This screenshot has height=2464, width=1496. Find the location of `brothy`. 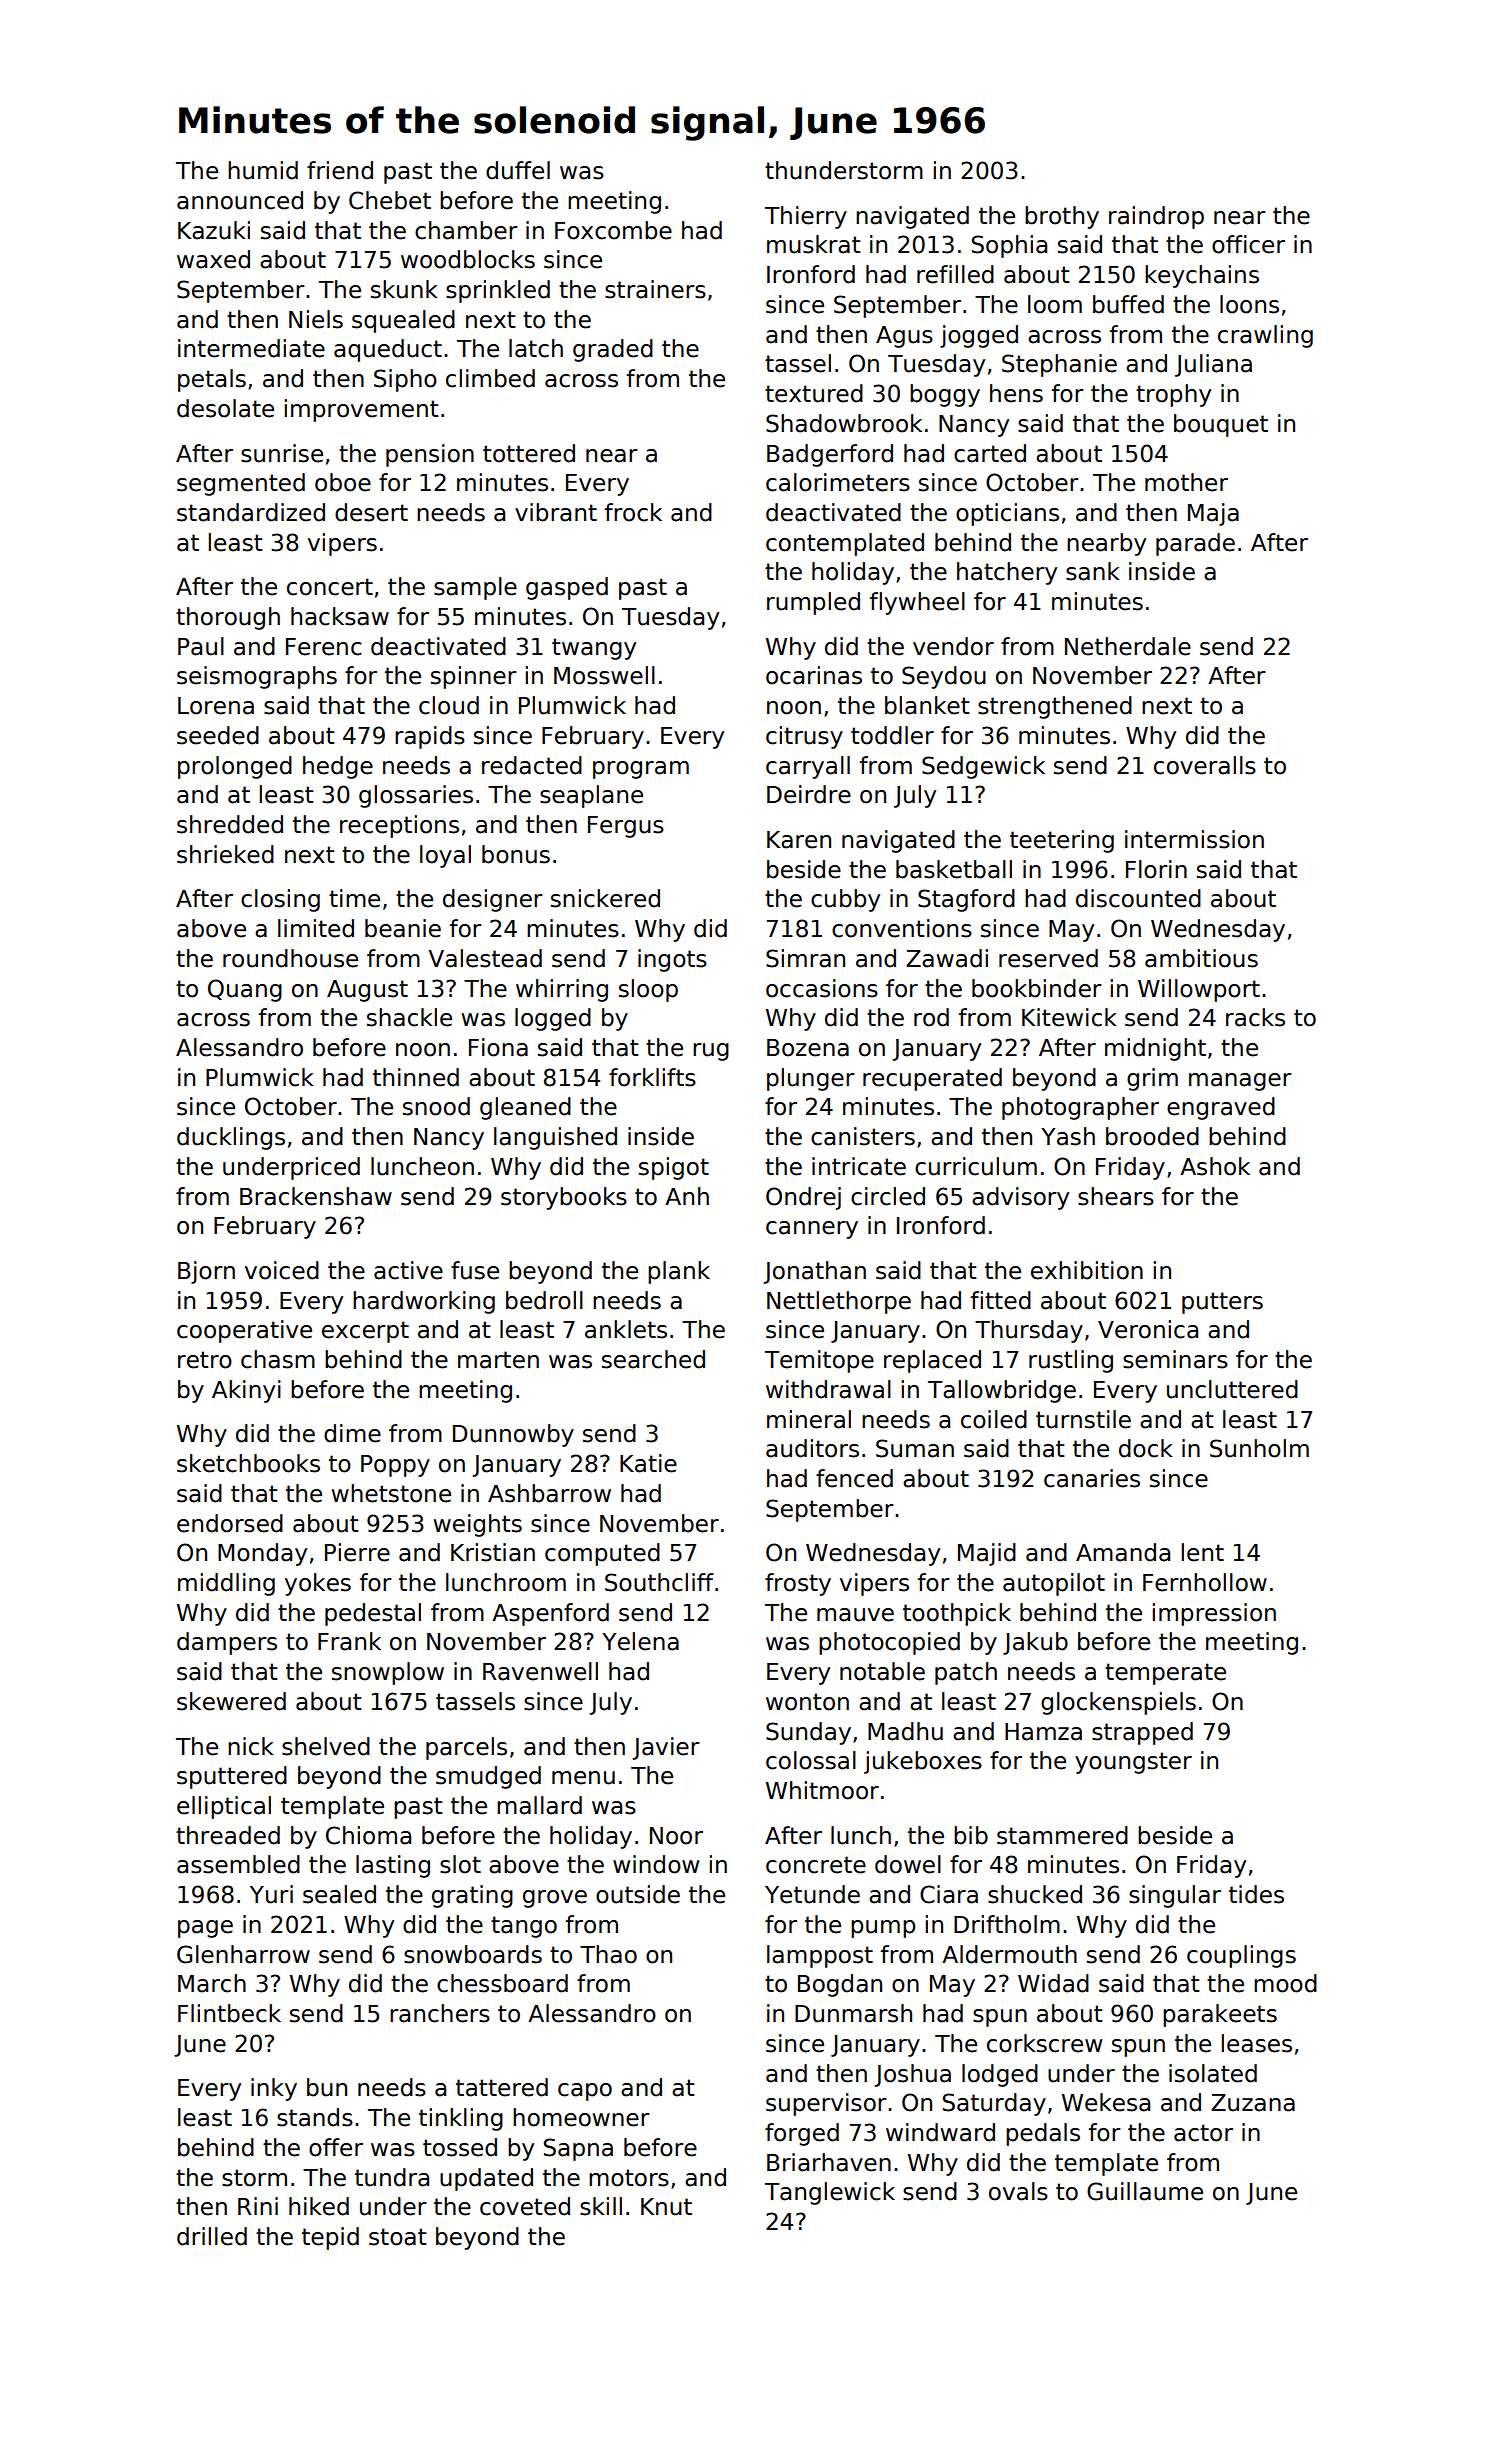

brothy is located at coordinates (1062, 217).
